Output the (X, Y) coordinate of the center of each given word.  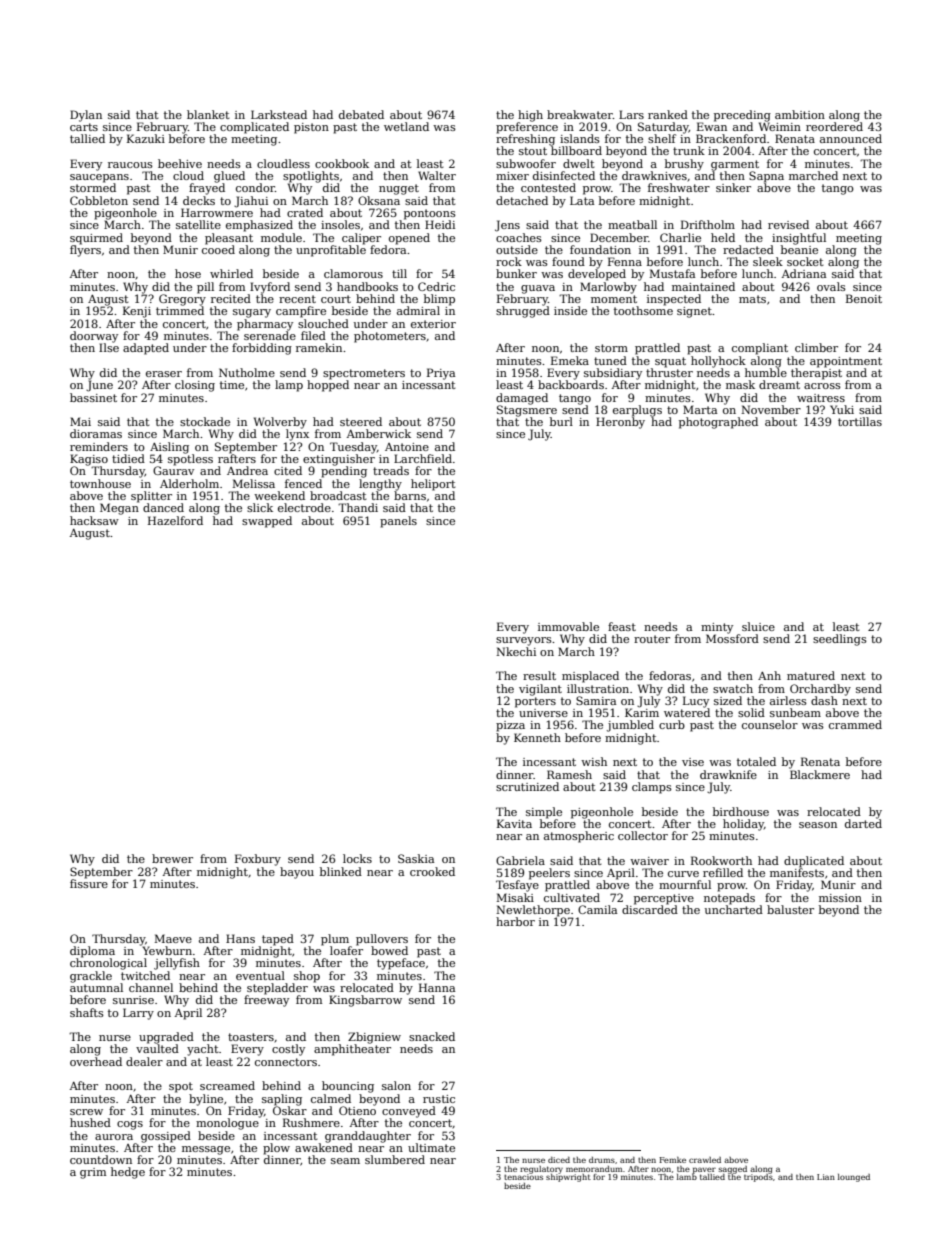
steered (361, 421)
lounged (854, 1178)
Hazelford (175, 520)
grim (93, 1173)
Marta (700, 409)
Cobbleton (99, 200)
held (723, 237)
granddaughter (368, 1137)
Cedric (436, 286)
